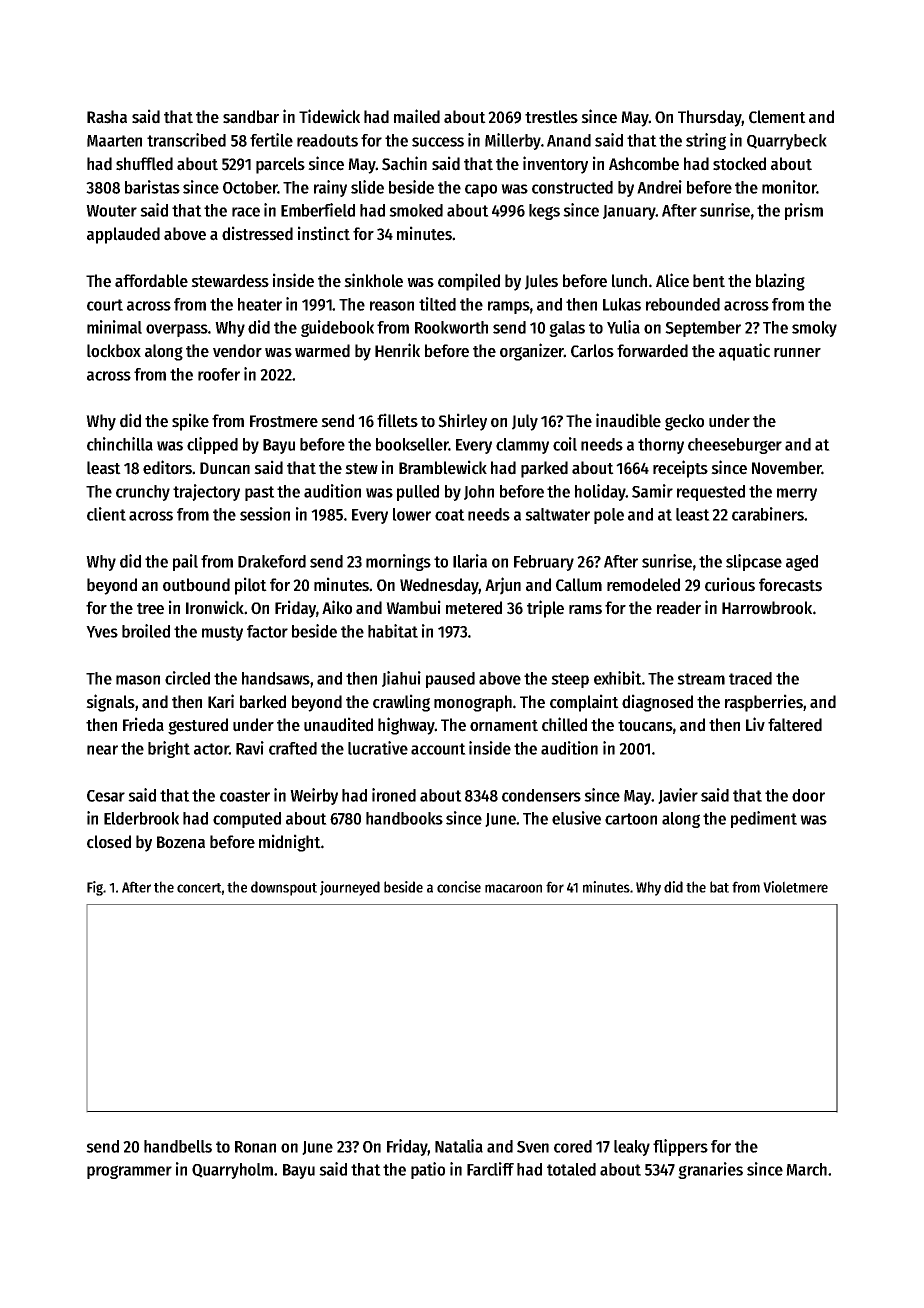 The height and width of the screenshot is (1308, 924). I want to click on macaroon, so click(513, 888).
